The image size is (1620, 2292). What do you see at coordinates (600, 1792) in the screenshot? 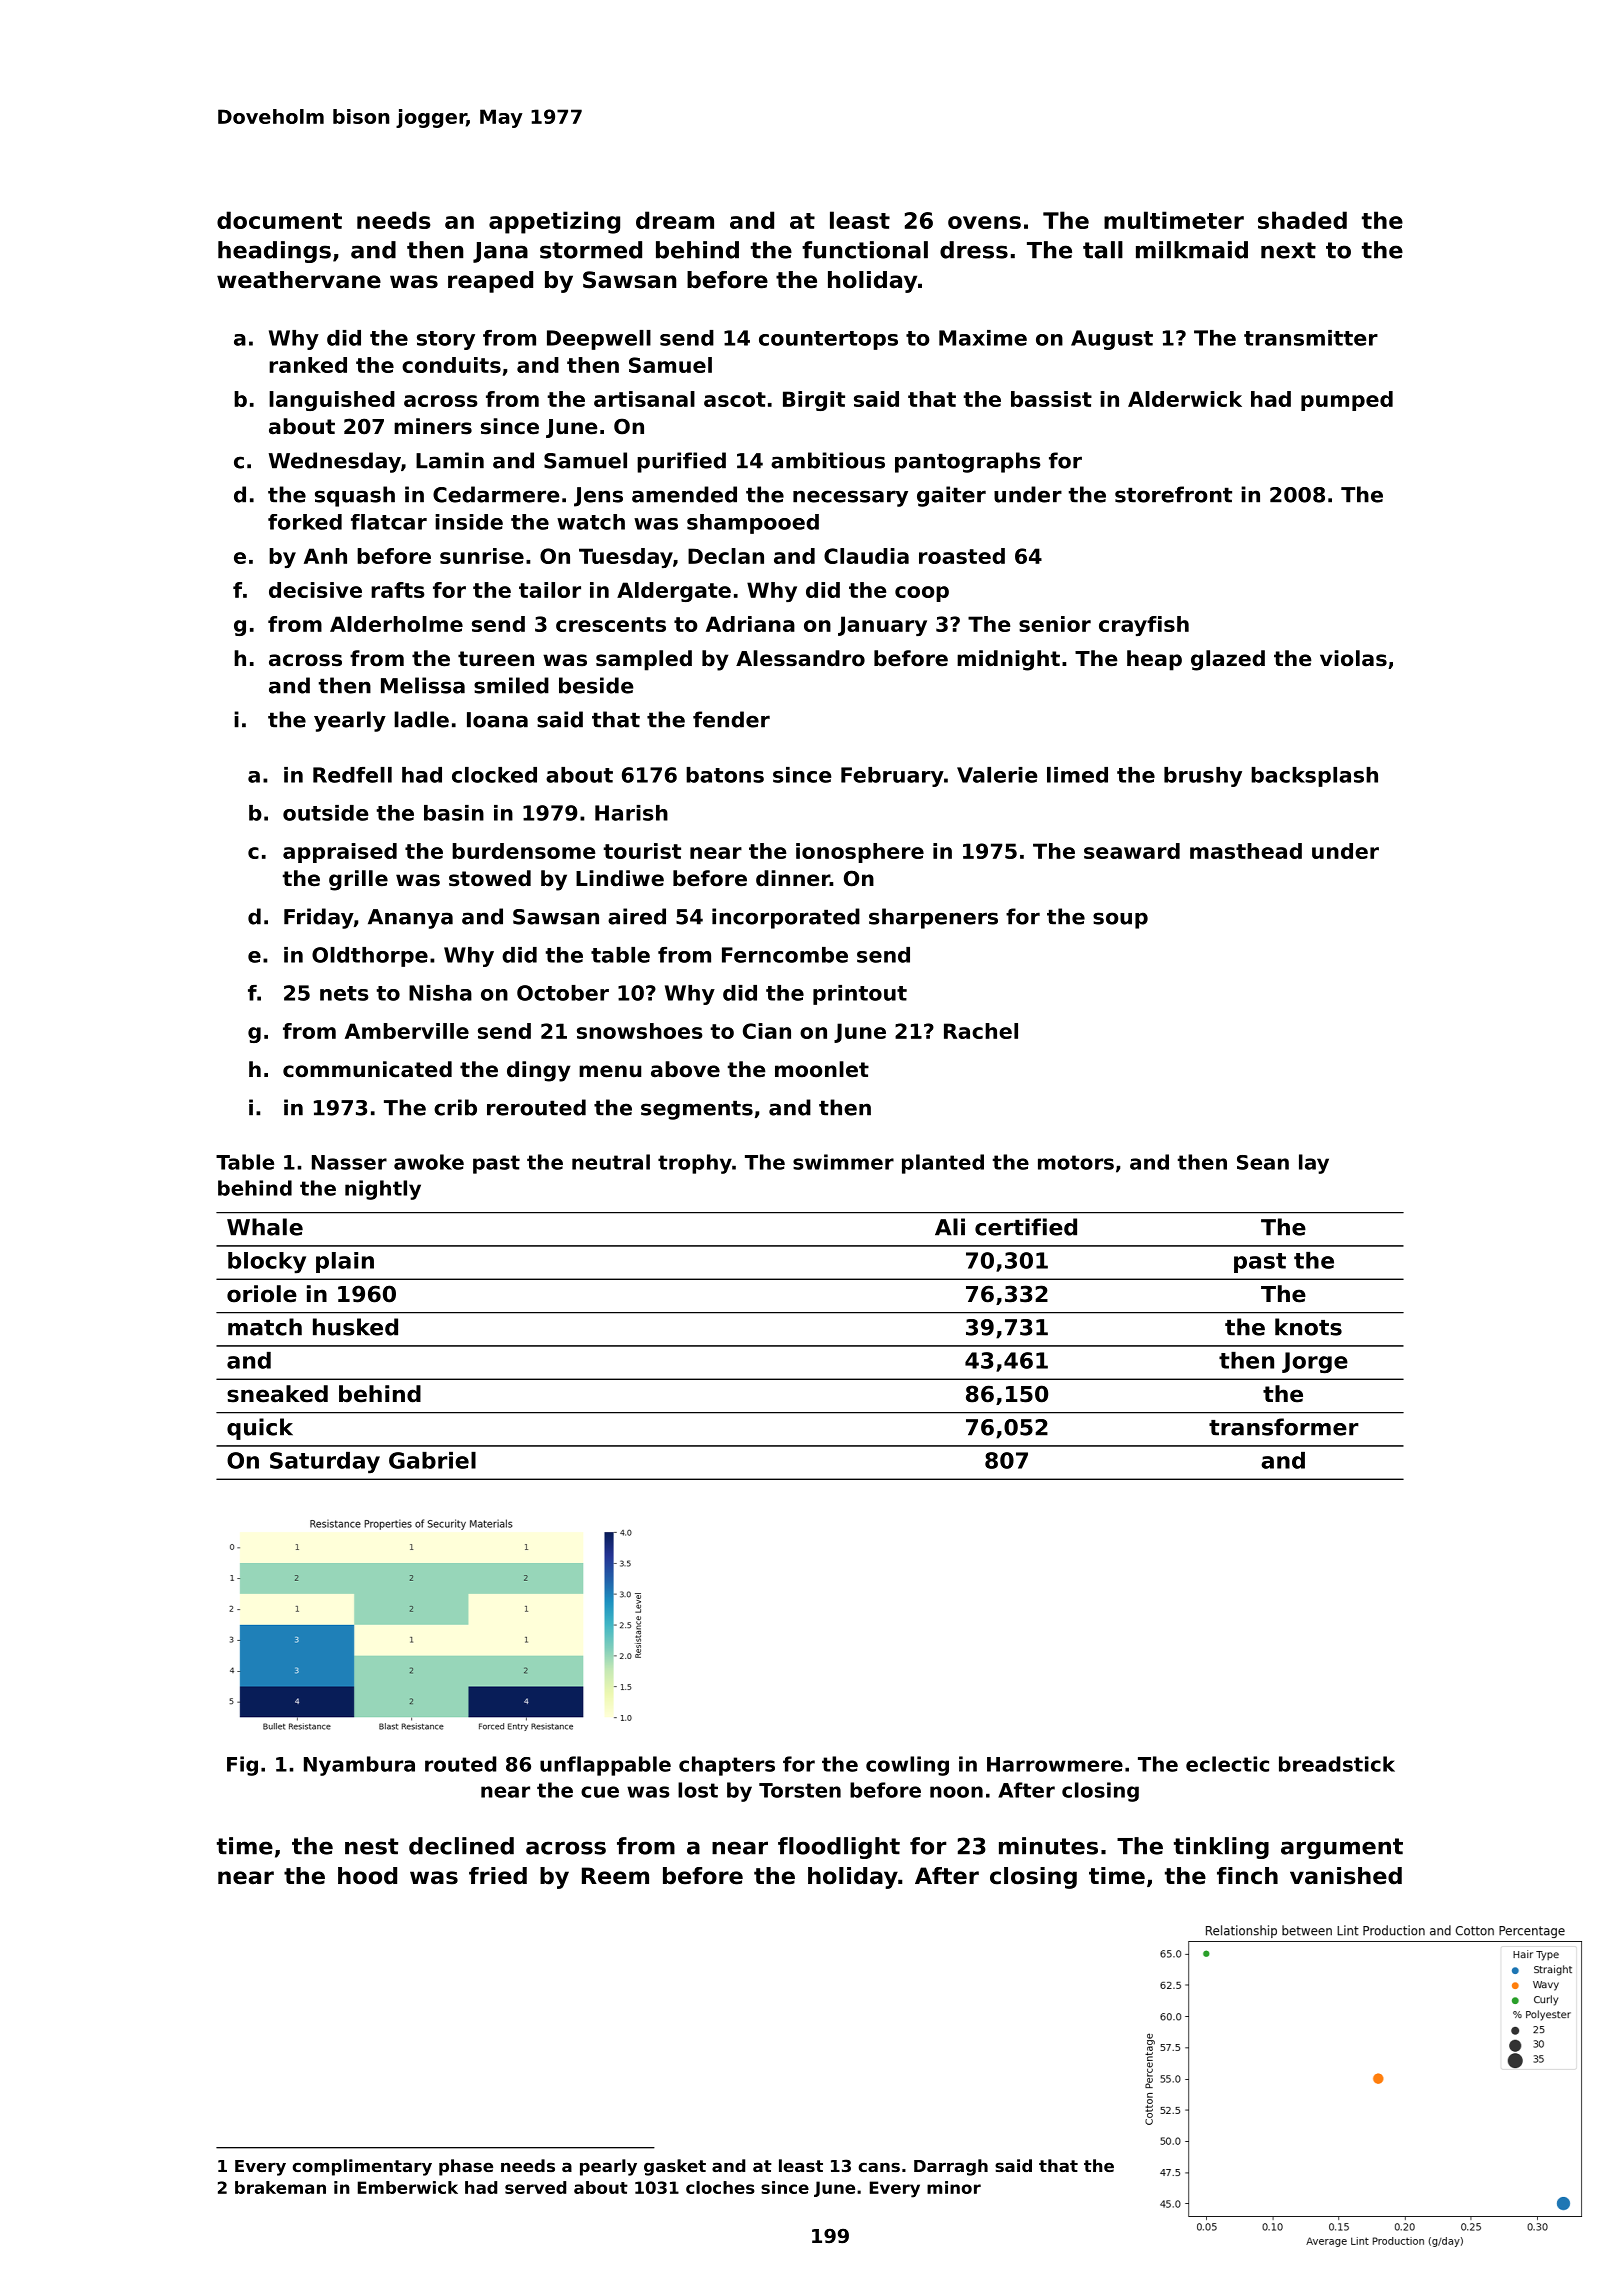
I see `cue` at bounding box center [600, 1792].
